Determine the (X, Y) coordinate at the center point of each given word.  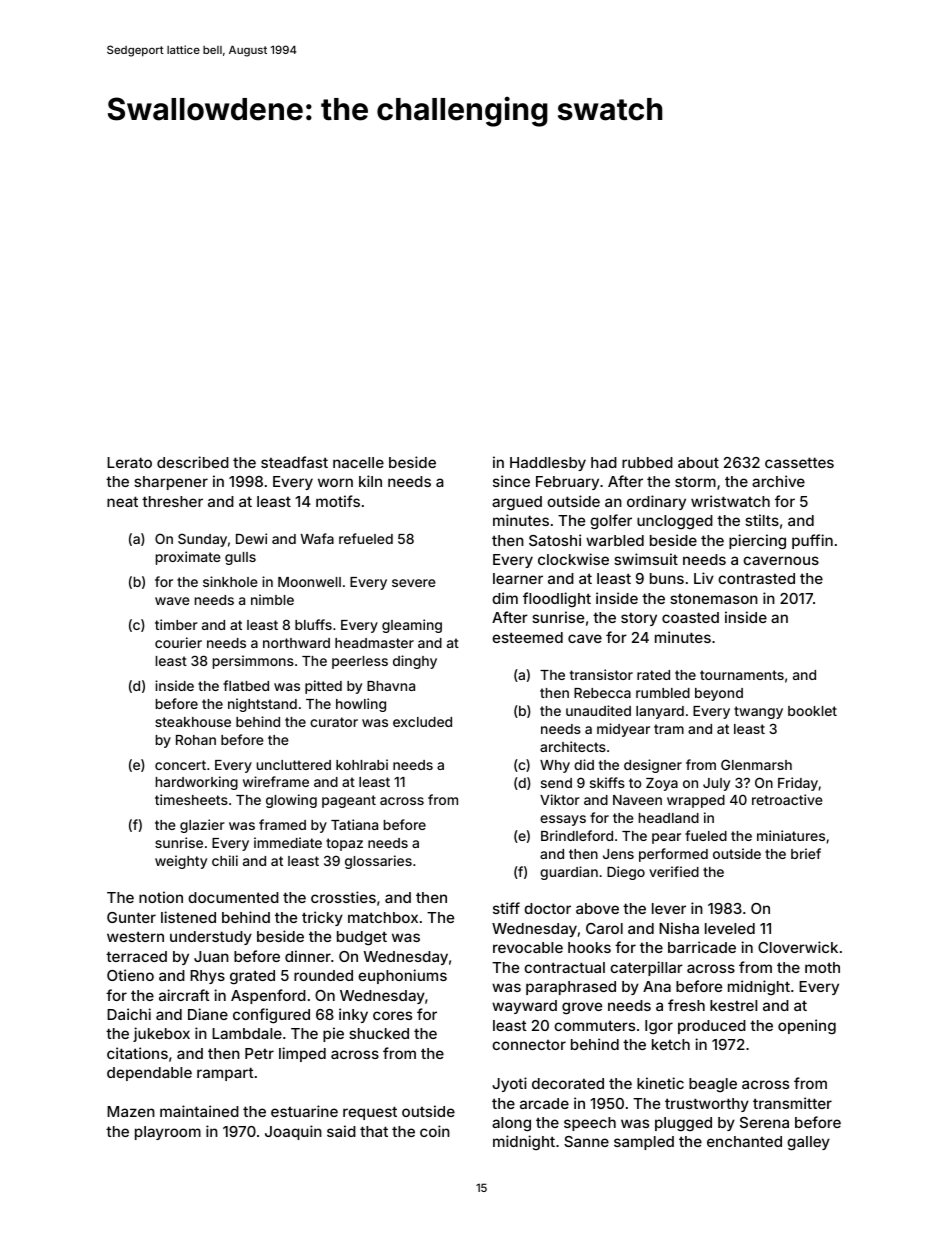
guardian (569, 873)
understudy (211, 938)
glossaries (378, 862)
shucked (379, 1033)
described (193, 462)
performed (673, 855)
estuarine (304, 1111)
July (716, 784)
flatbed (246, 685)
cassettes (799, 462)
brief (806, 853)
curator (334, 722)
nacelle (358, 462)
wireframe (276, 781)
